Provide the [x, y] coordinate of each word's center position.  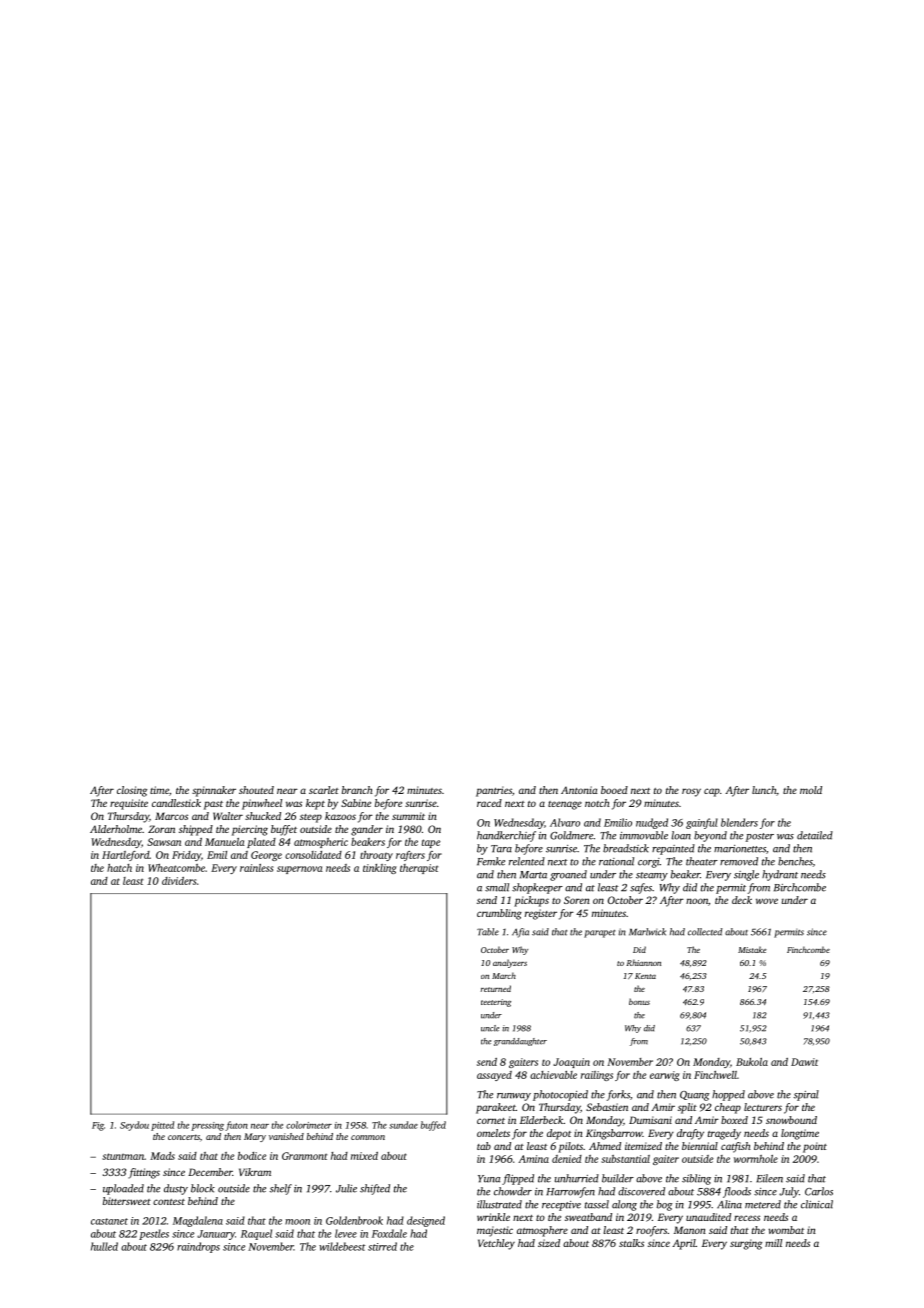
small [497, 887]
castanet [109, 1221]
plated [261, 843]
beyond [710, 836]
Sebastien [607, 1107]
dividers [179, 881]
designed [426, 1221]
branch [357, 790]
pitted [162, 1126]
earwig [665, 1076]
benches [795, 861]
